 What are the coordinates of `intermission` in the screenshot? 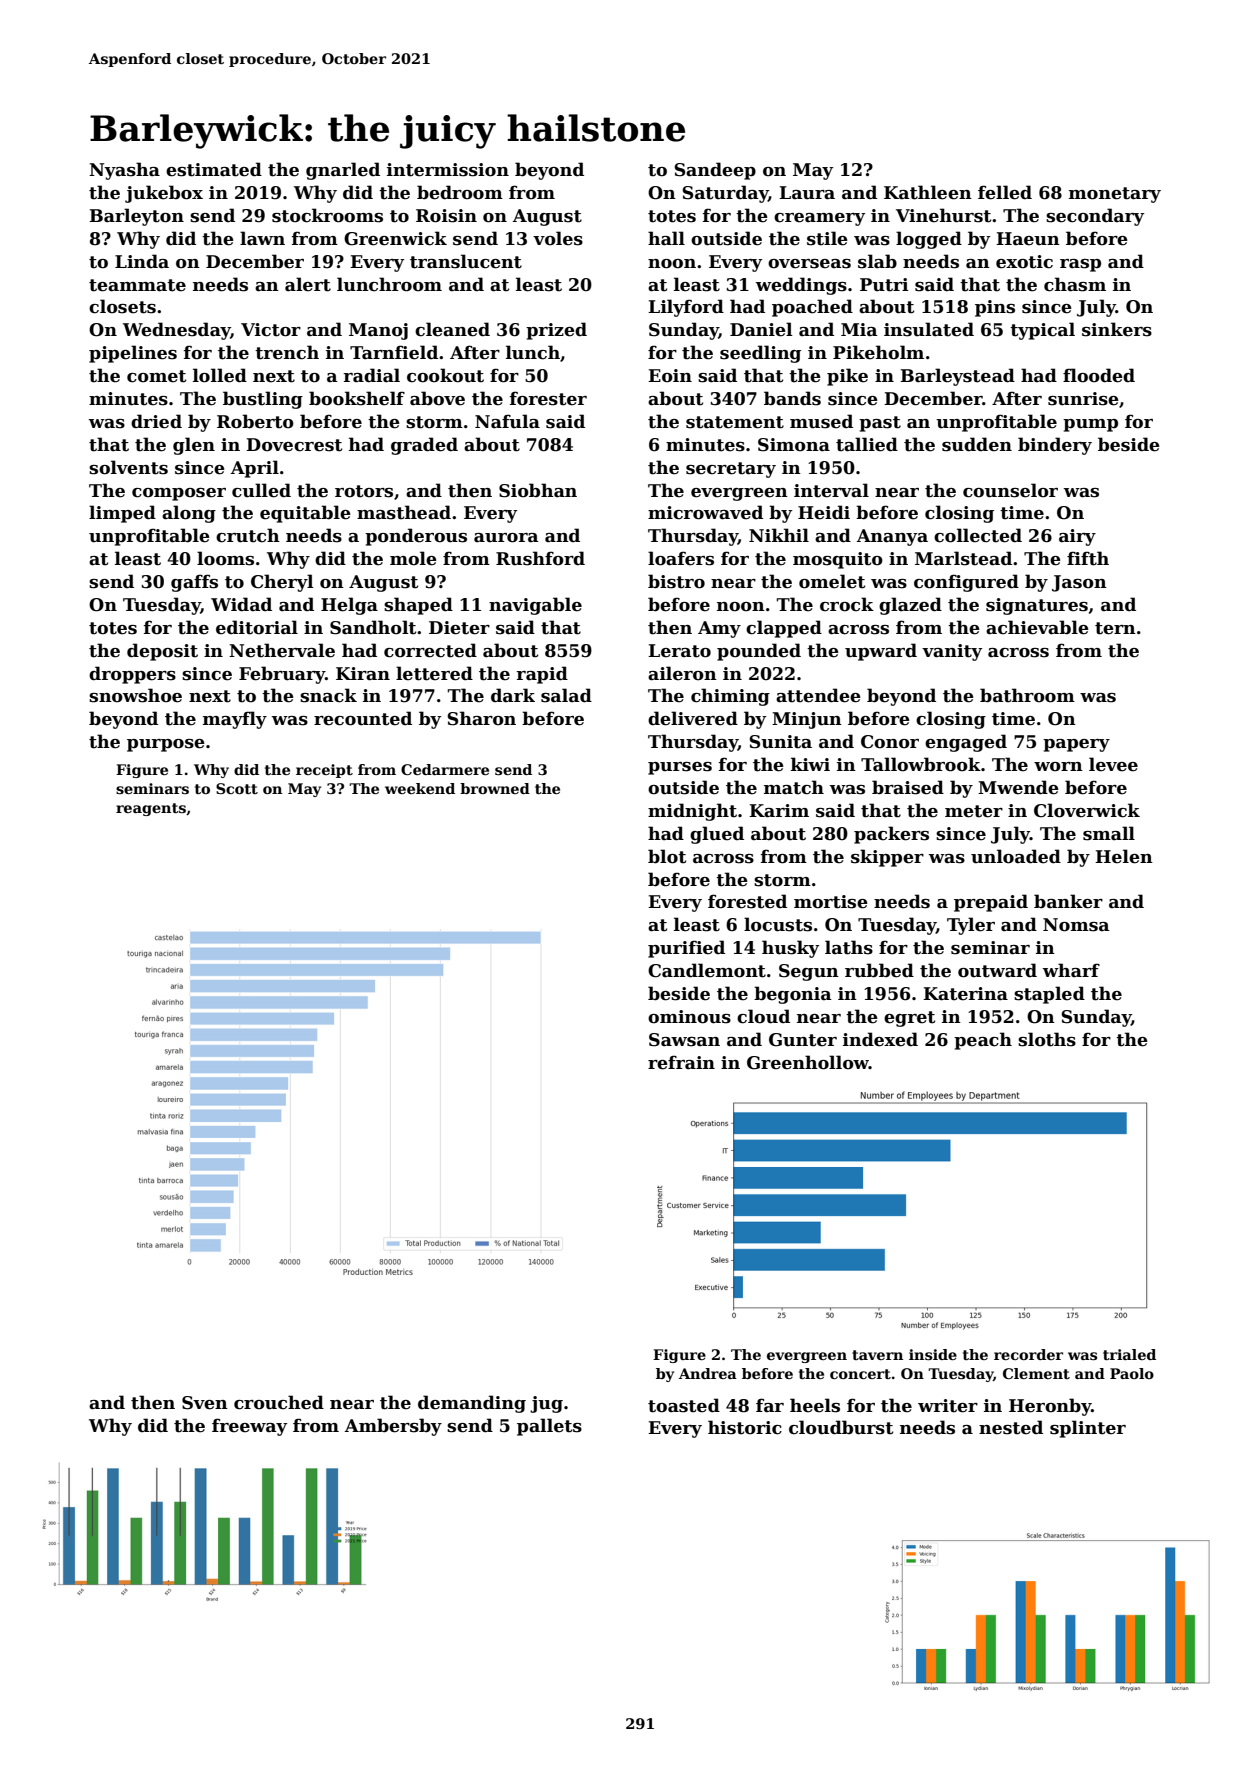 It's located at (448, 170).
